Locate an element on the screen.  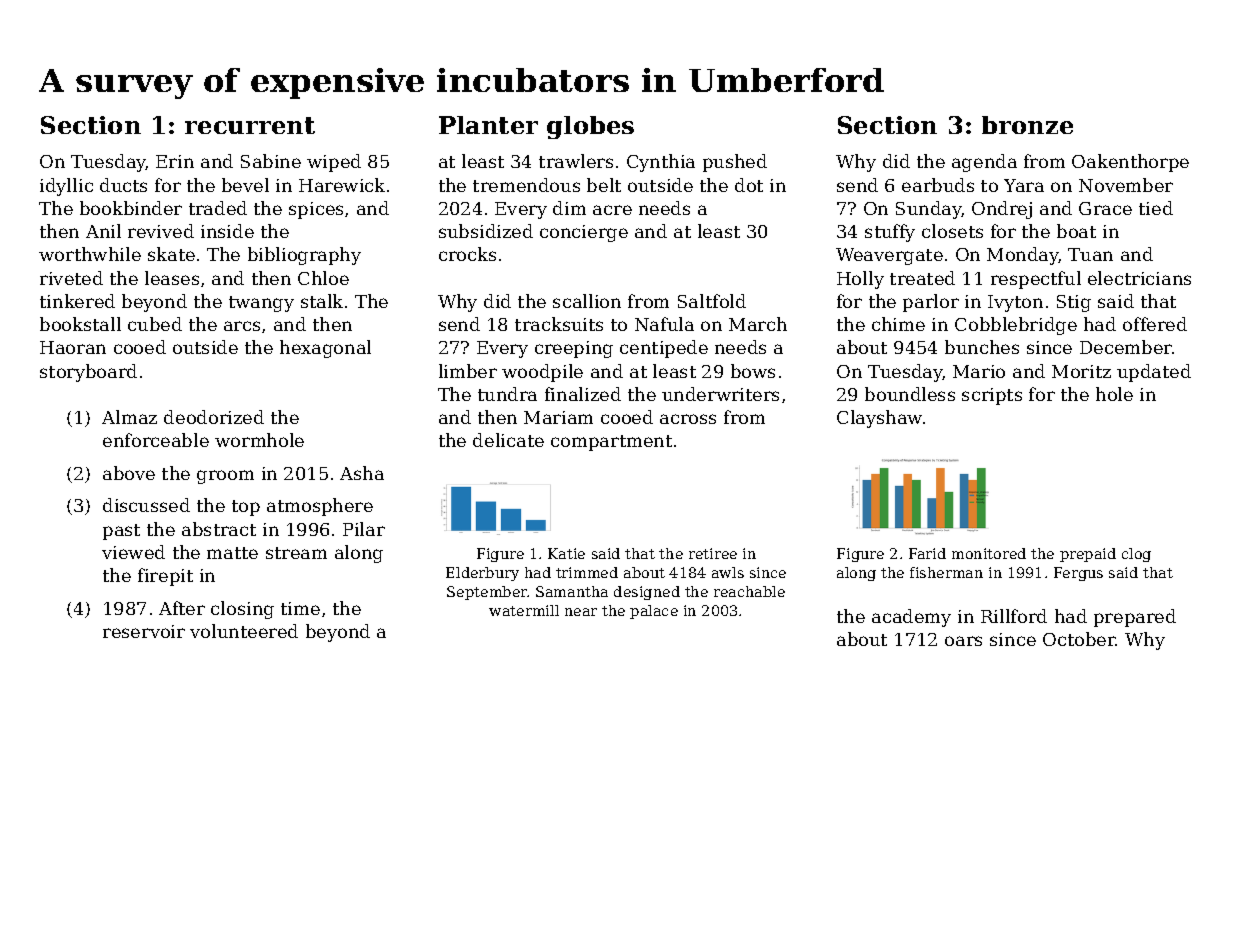
reservoir is located at coordinates (144, 631).
